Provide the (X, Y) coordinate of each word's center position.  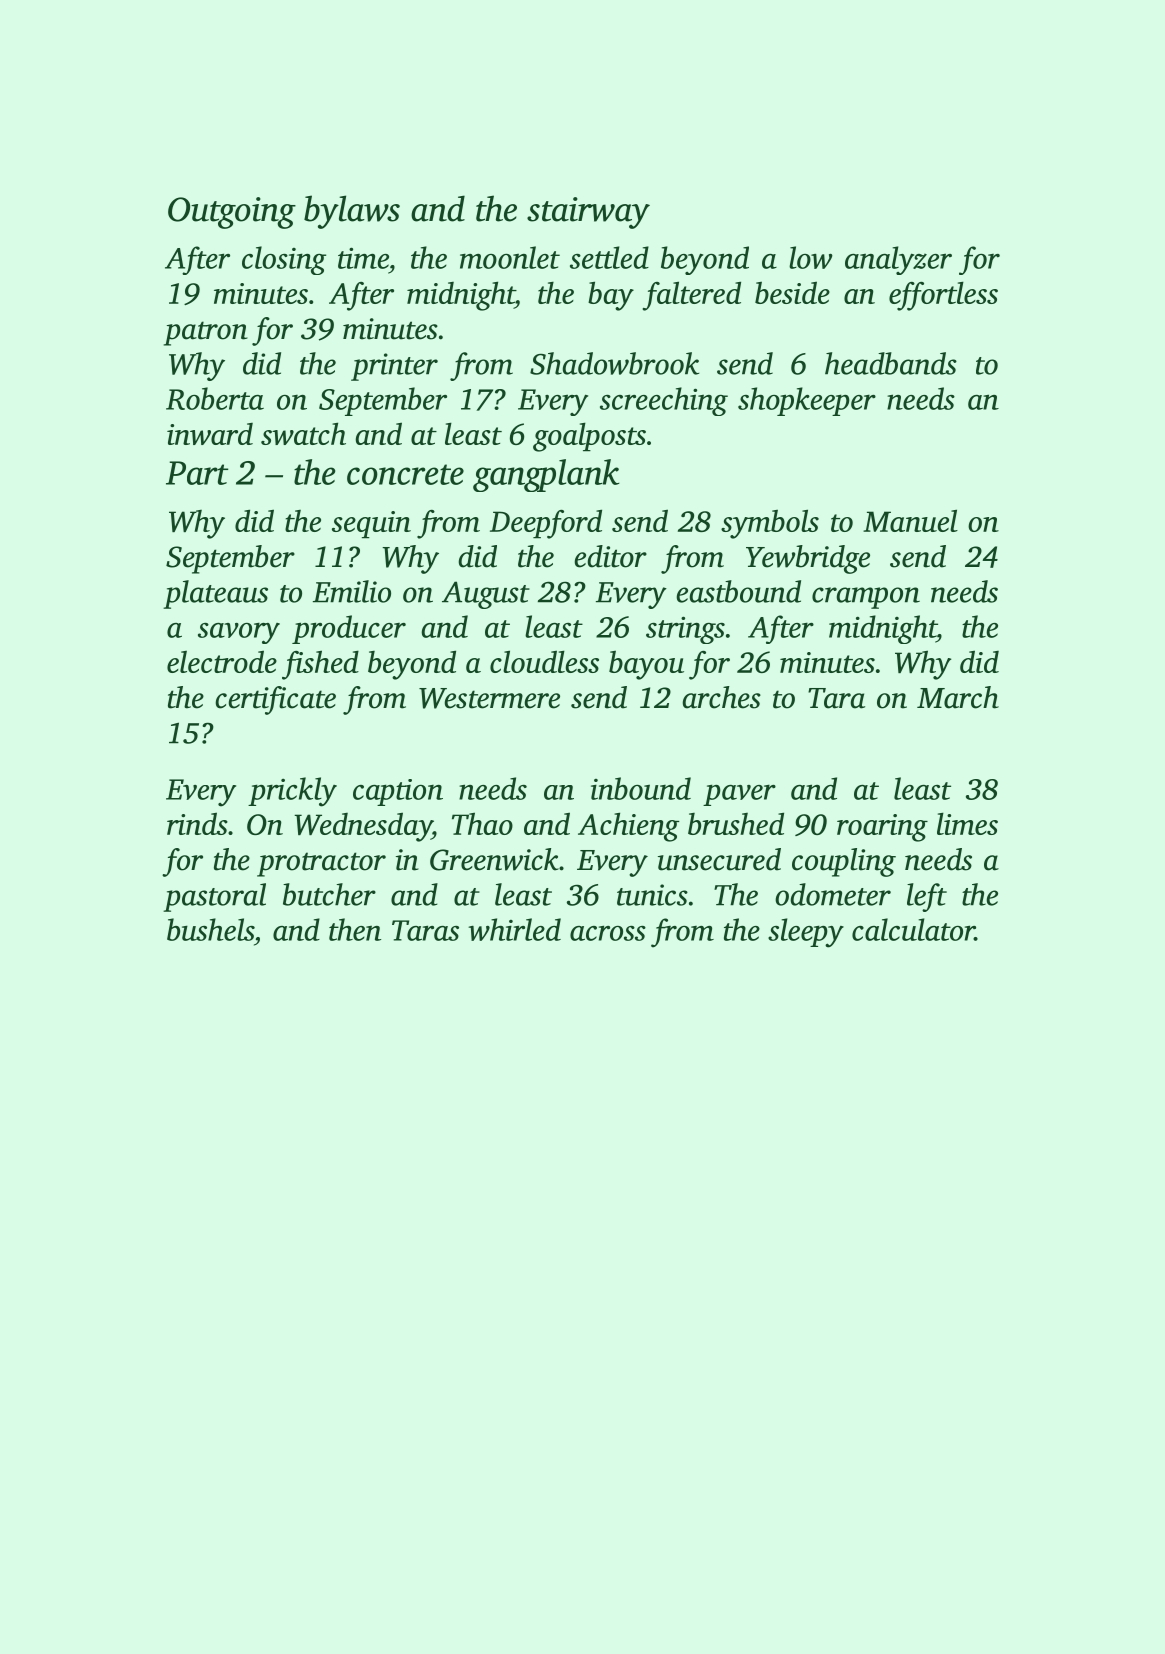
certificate (275, 700)
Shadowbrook (614, 363)
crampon (866, 598)
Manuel (910, 520)
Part (197, 473)
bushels (210, 929)
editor (611, 556)
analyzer (898, 260)
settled (609, 257)
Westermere (489, 698)
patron (206, 333)
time (363, 258)
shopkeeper (807, 401)
